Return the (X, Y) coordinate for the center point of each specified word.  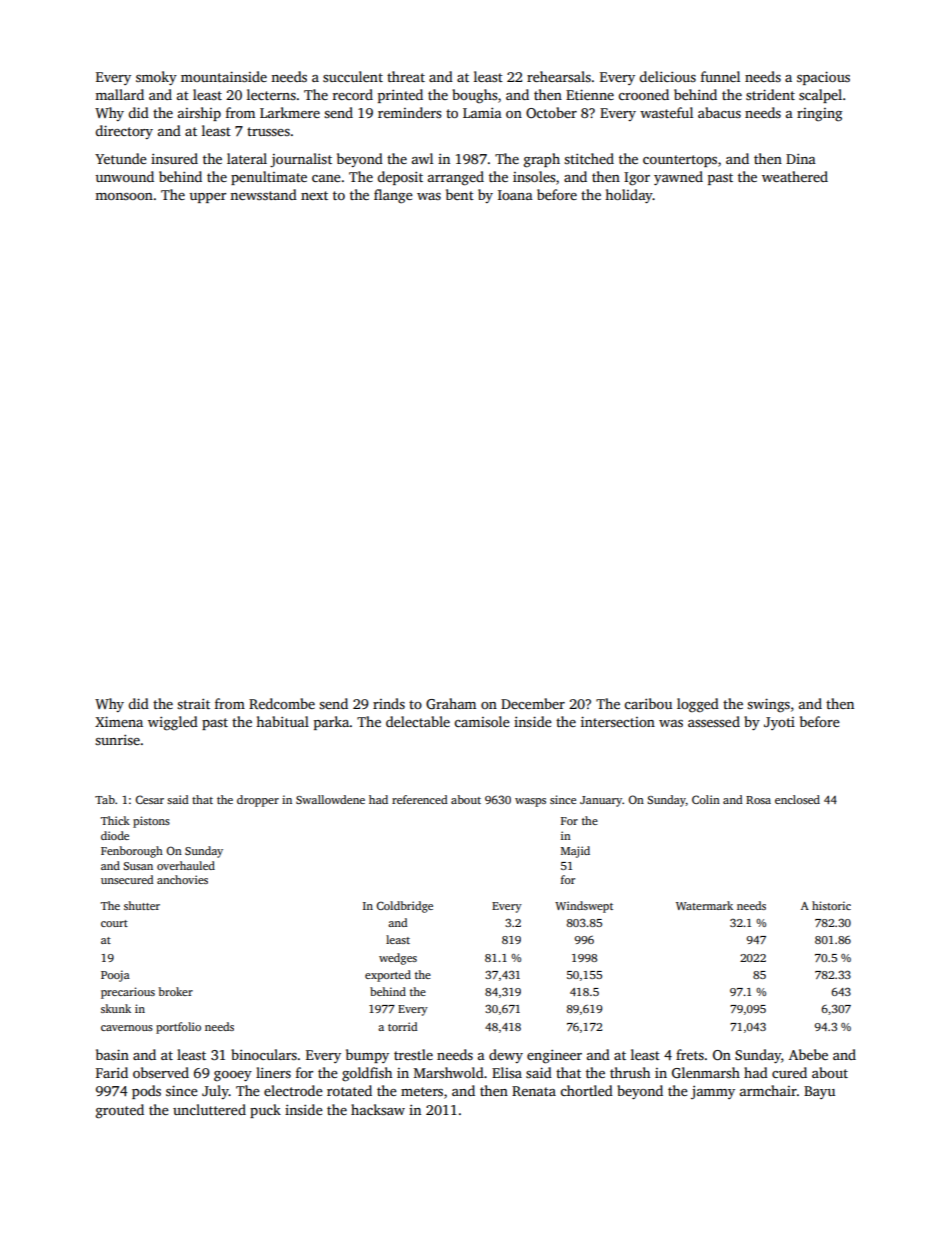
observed (161, 1072)
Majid (575, 852)
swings (768, 705)
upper (207, 198)
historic (831, 905)
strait (193, 704)
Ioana (515, 195)
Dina (801, 159)
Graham (451, 703)
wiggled (173, 723)
